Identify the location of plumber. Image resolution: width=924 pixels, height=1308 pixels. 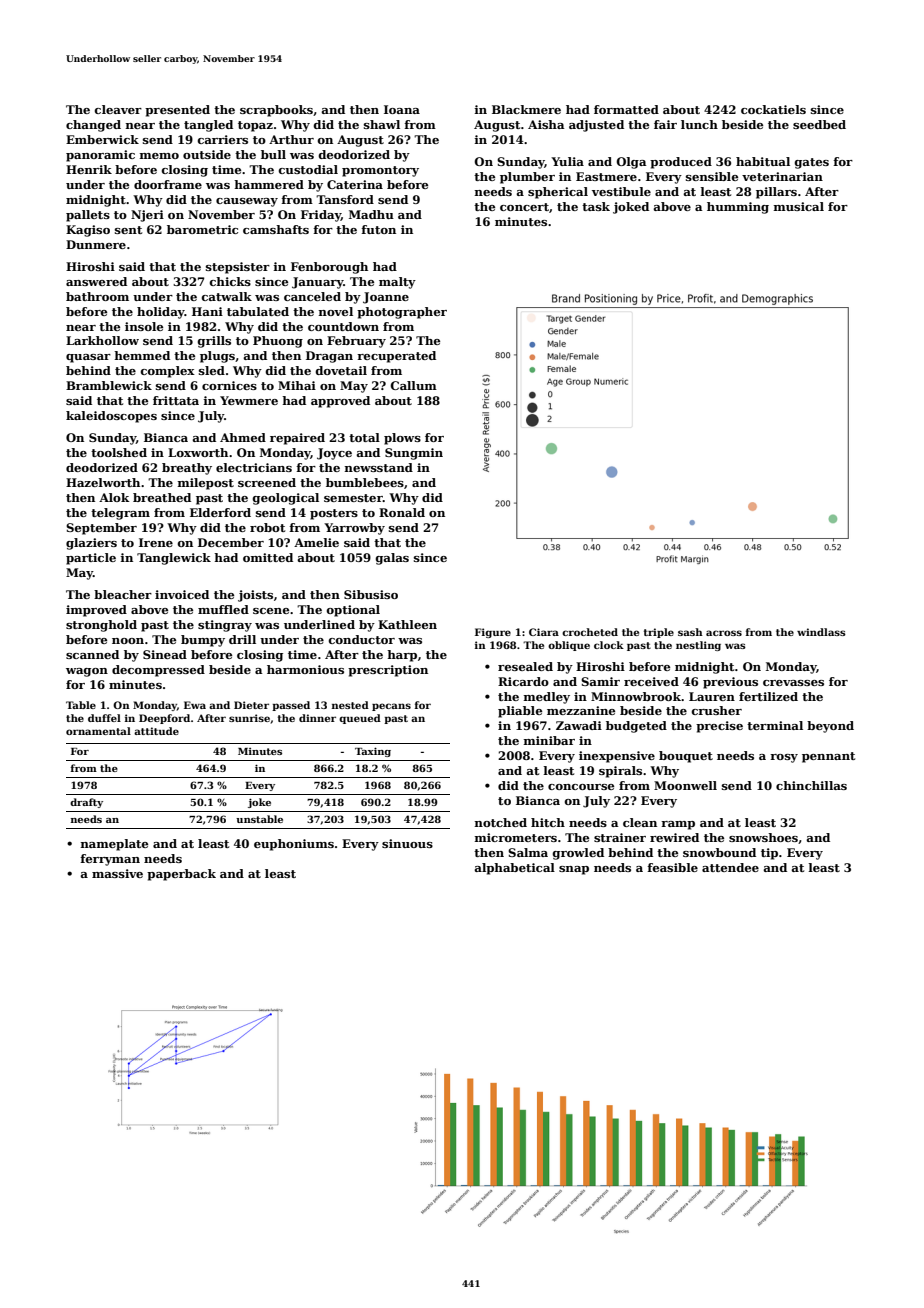
(527, 178).
